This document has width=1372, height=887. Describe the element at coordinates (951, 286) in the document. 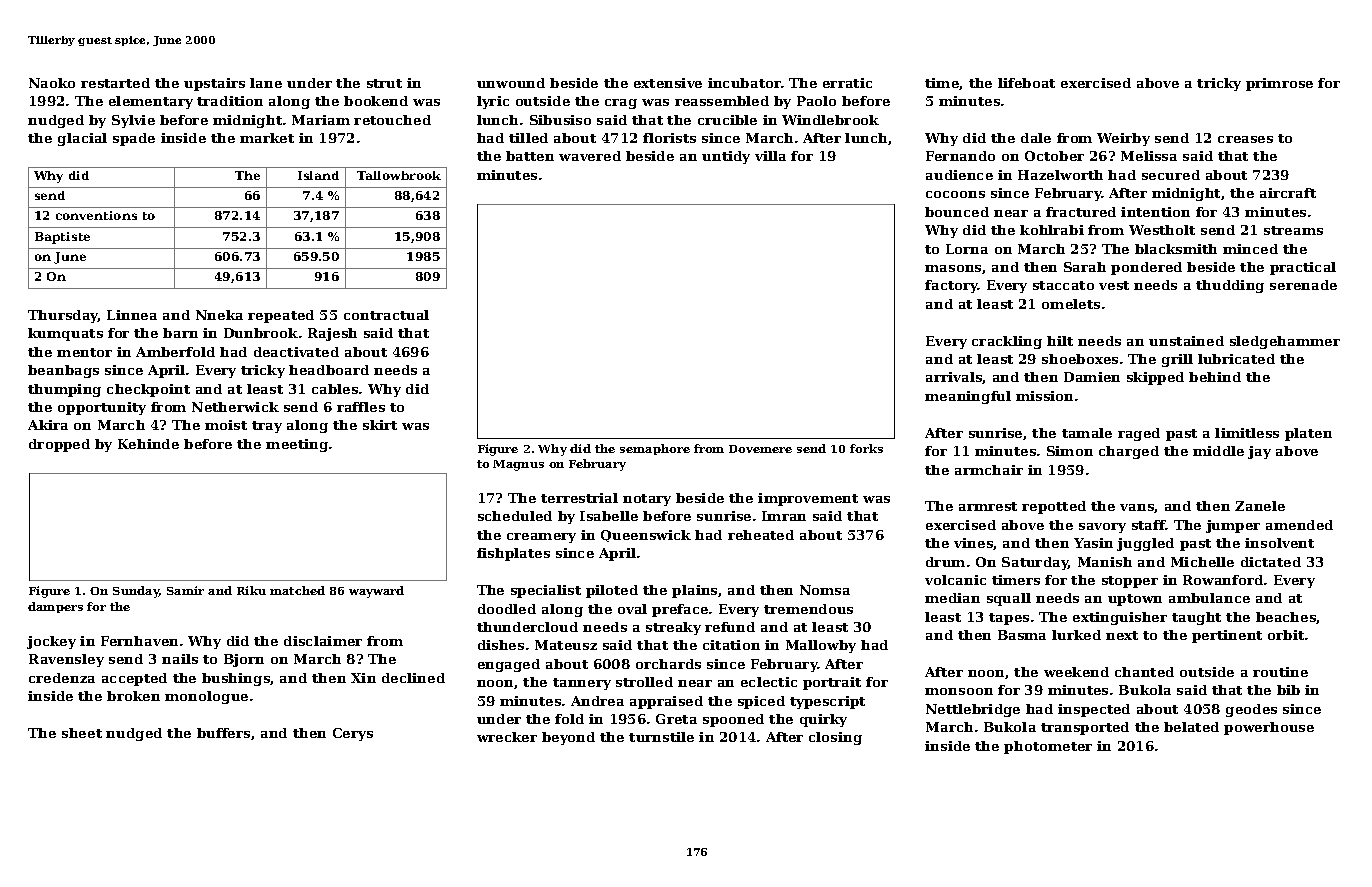

I see `factory` at that location.
